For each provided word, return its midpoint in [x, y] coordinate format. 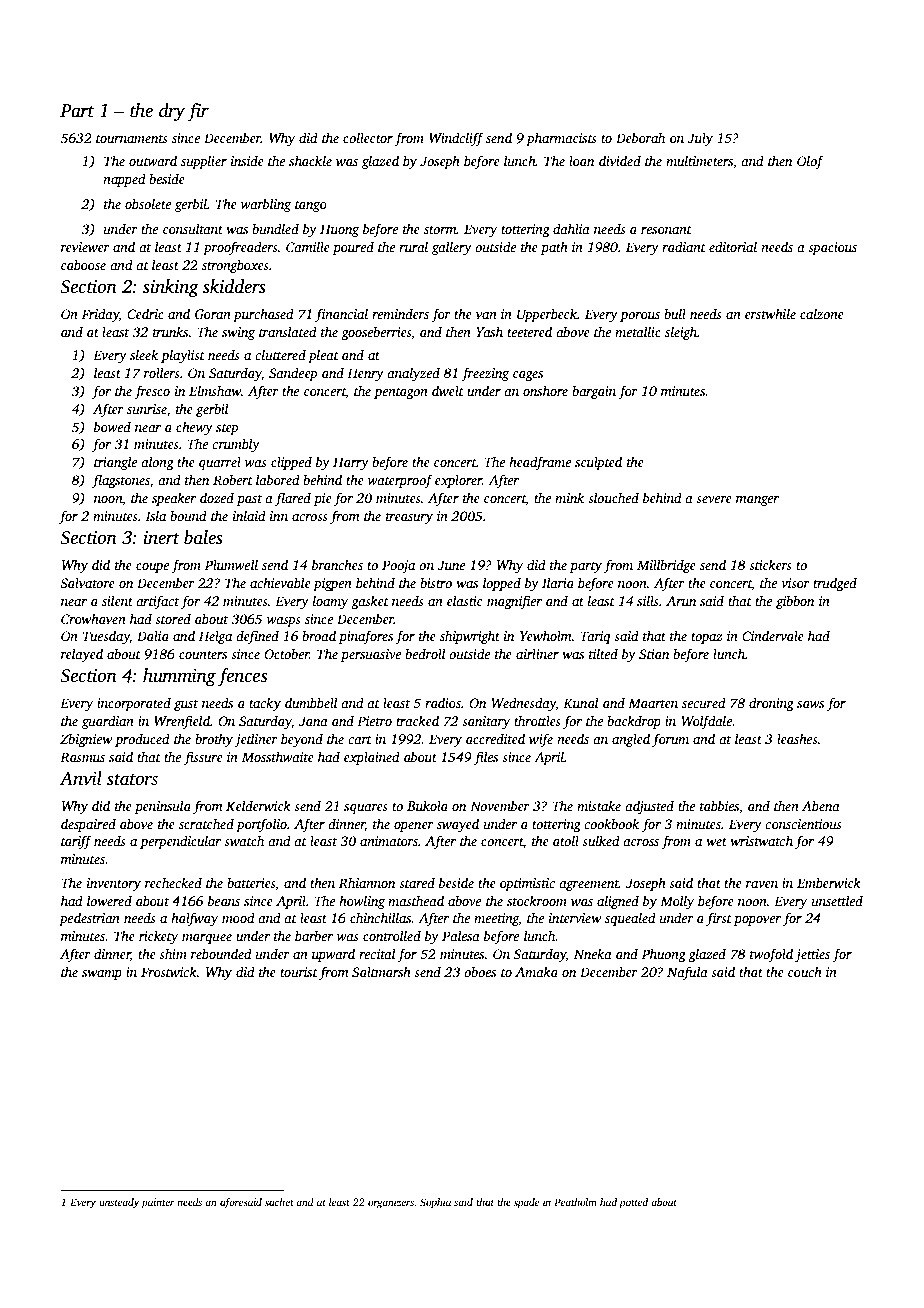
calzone [822, 313]
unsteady [119, 1203]
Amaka [536, 971]
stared [417, 882]
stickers [770, 564]
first [719, 919]
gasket [370, 602]
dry [172, 112]
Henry [365, 374]
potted [633, 1203]
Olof [810, 162]
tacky [265, 704]
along [157, 463]
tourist [299, 972]
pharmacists [561, 139]
